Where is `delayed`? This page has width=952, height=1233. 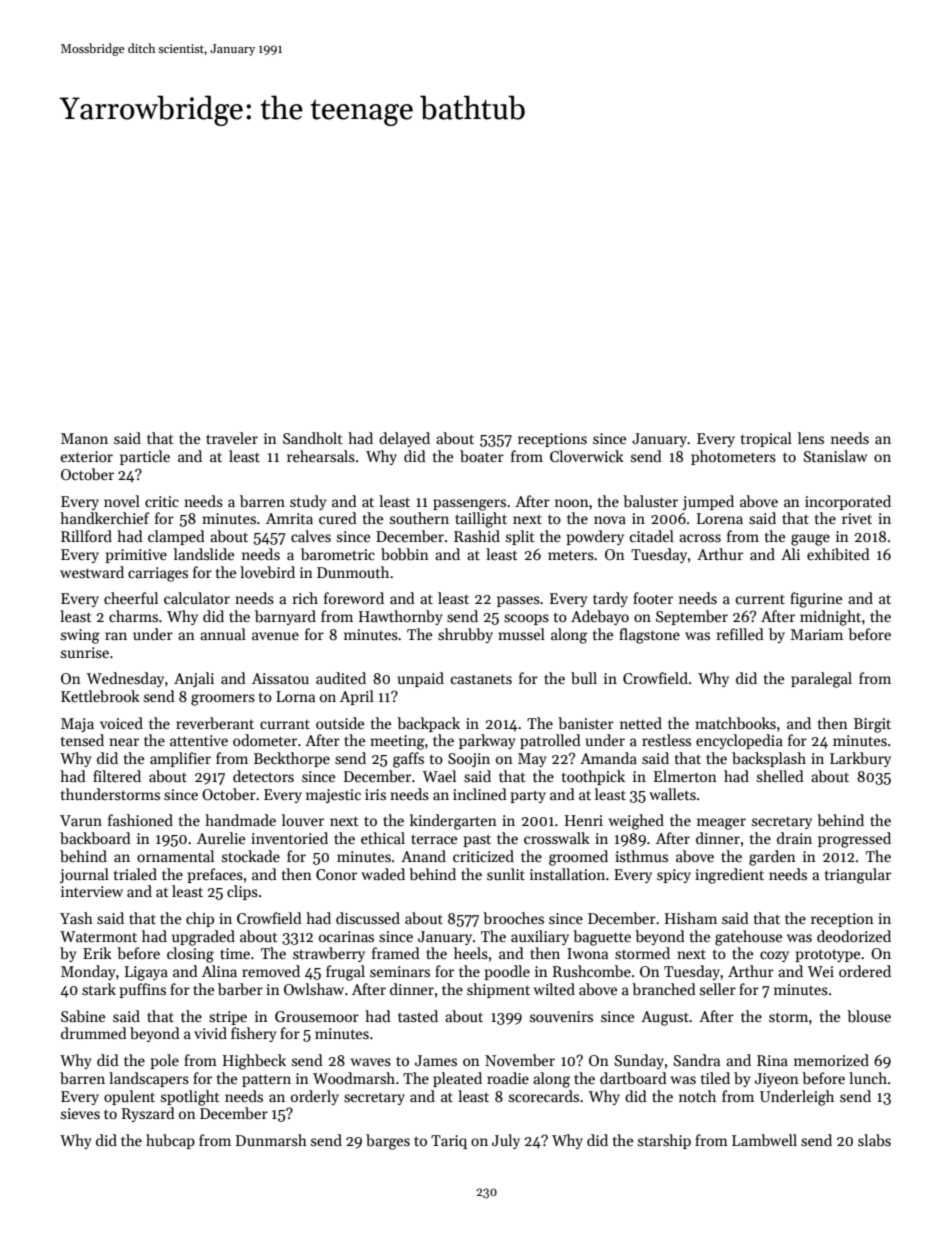
delayed is located at coordinates (404, 439).
